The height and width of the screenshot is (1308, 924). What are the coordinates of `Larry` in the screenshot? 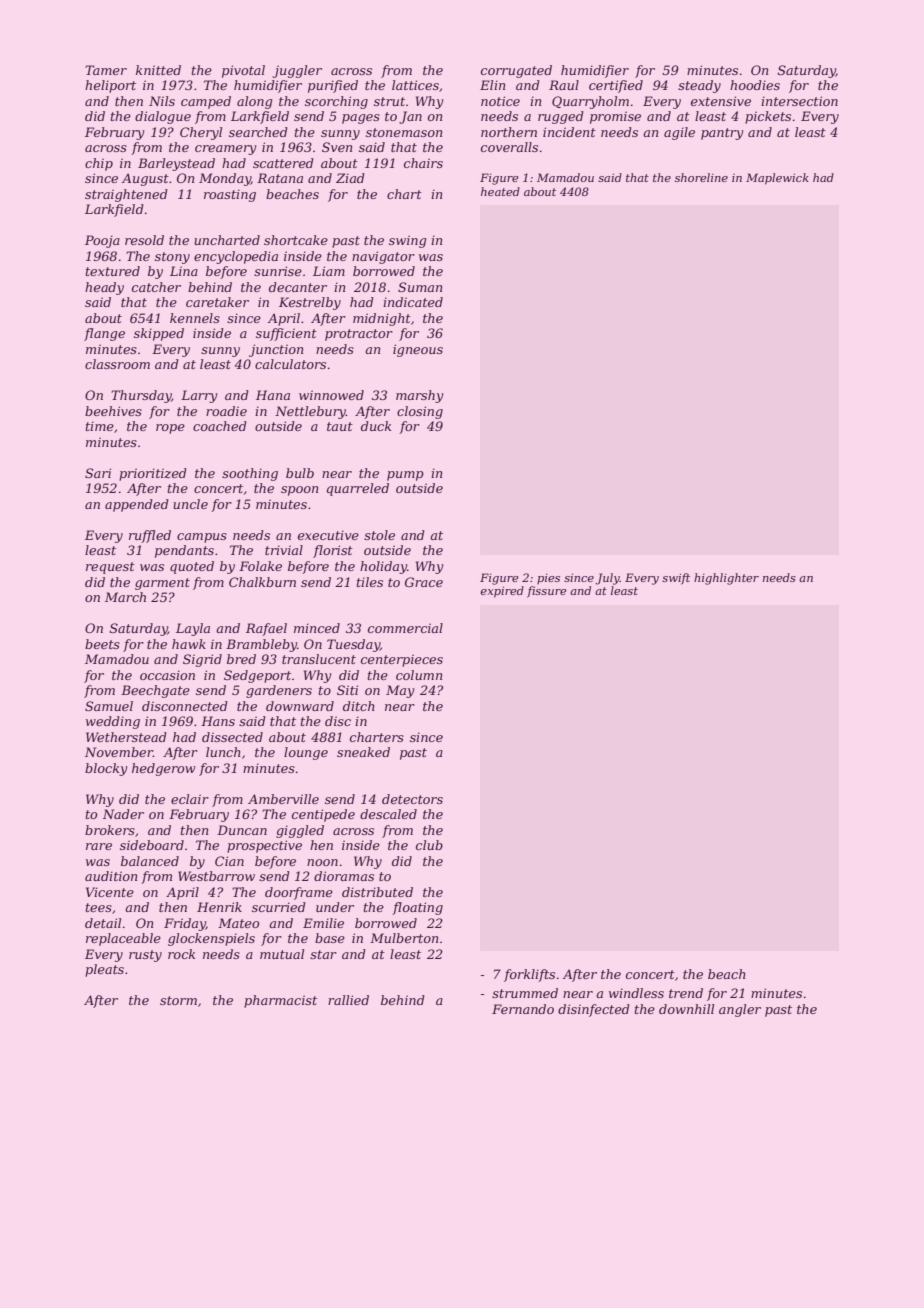 It's located at (199, 396).
